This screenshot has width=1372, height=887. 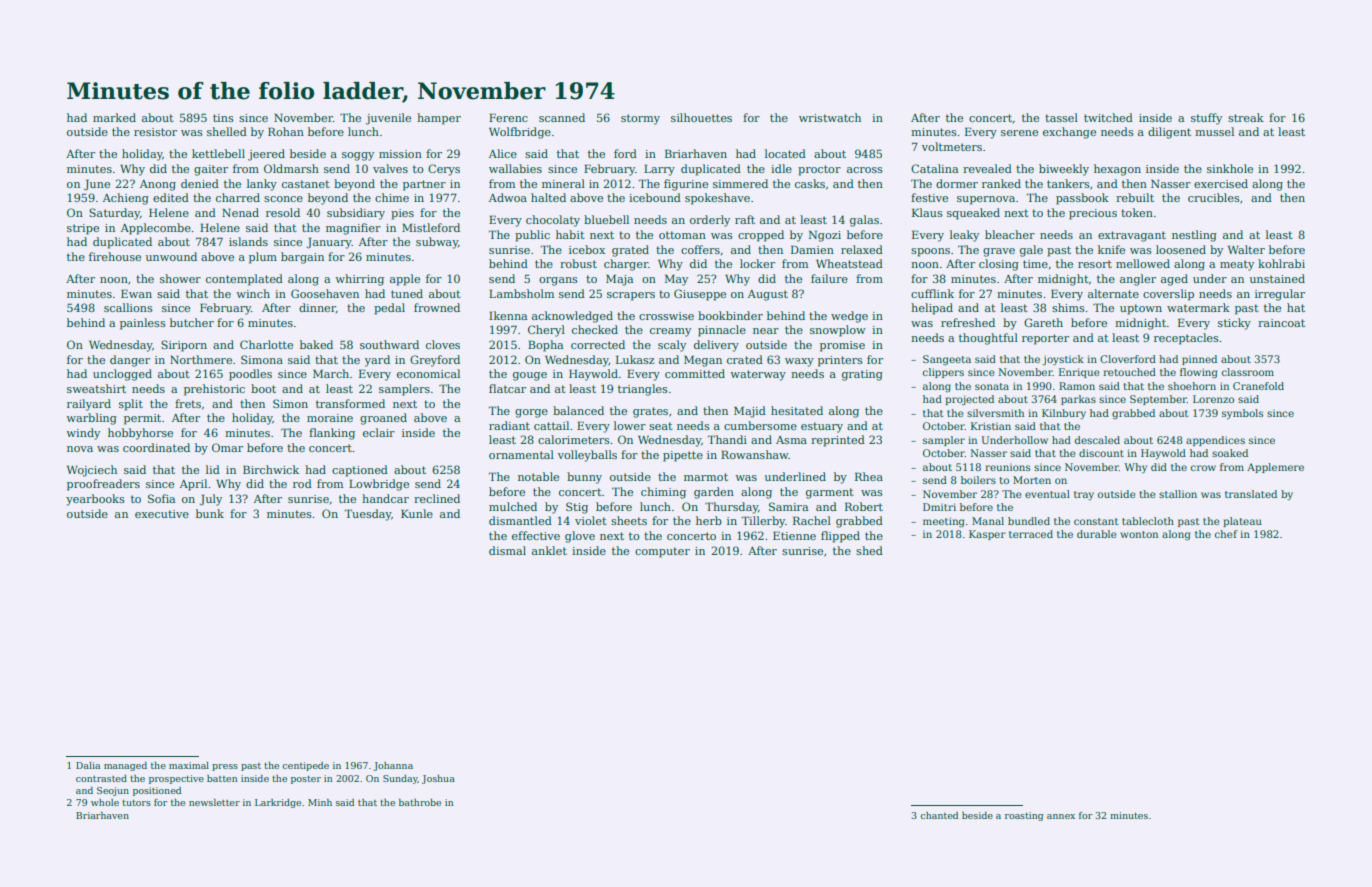 What do you see at coordinates (1137, 212) in the screenshot?
I see `token` at bounding box center [1137, 212].
